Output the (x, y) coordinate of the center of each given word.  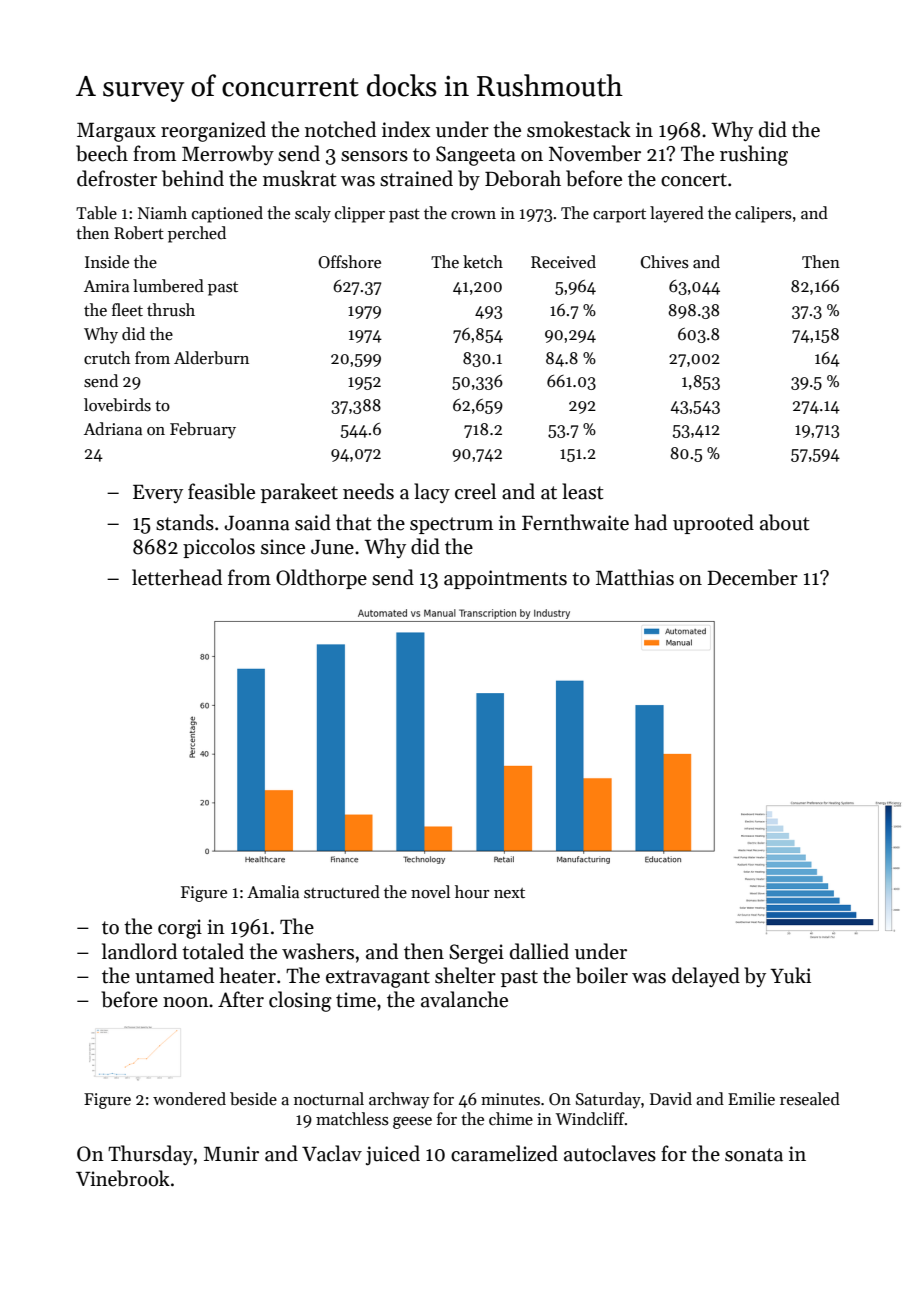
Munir (231, 1154)
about (785, 522)
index (406, 129)
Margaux (116, 132)
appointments (505, 579)
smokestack (579, 129)
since (283, 547)
